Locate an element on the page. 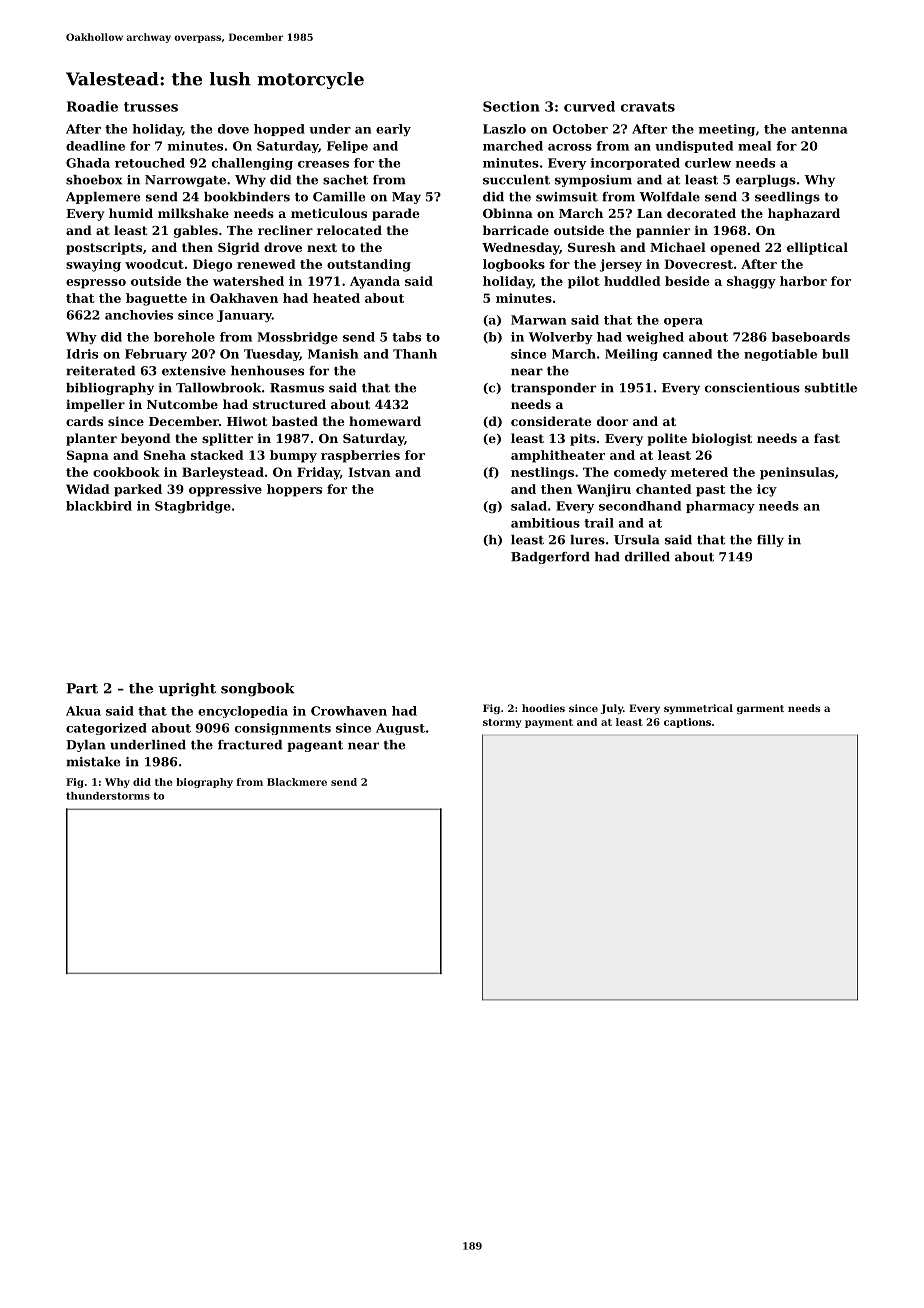  Badgerford is located at coordinates (550, 558).
